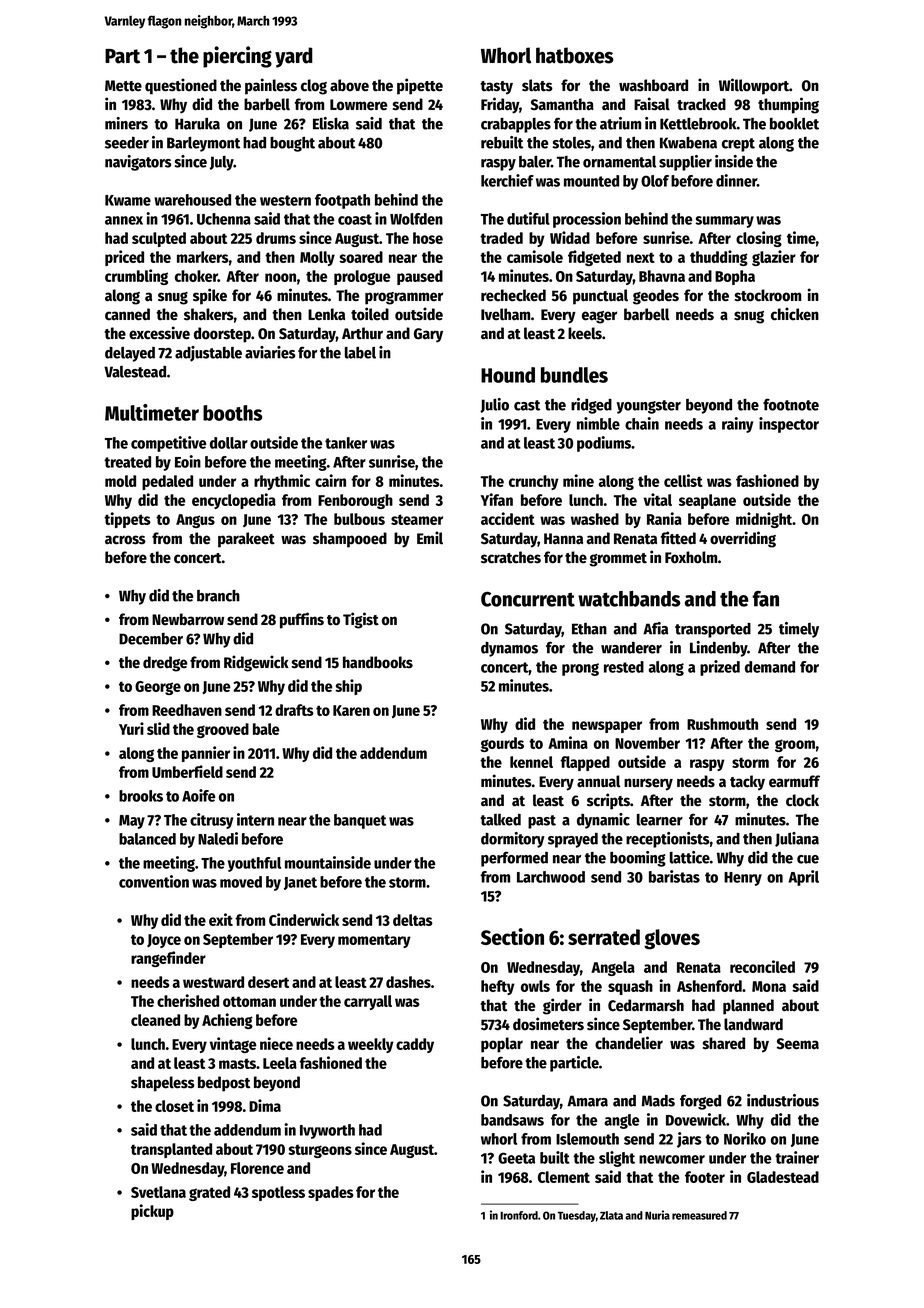  What do you see at coordinates (508, 518) in the screenshot?
I see `accident` at bounding box center [508, 518].
